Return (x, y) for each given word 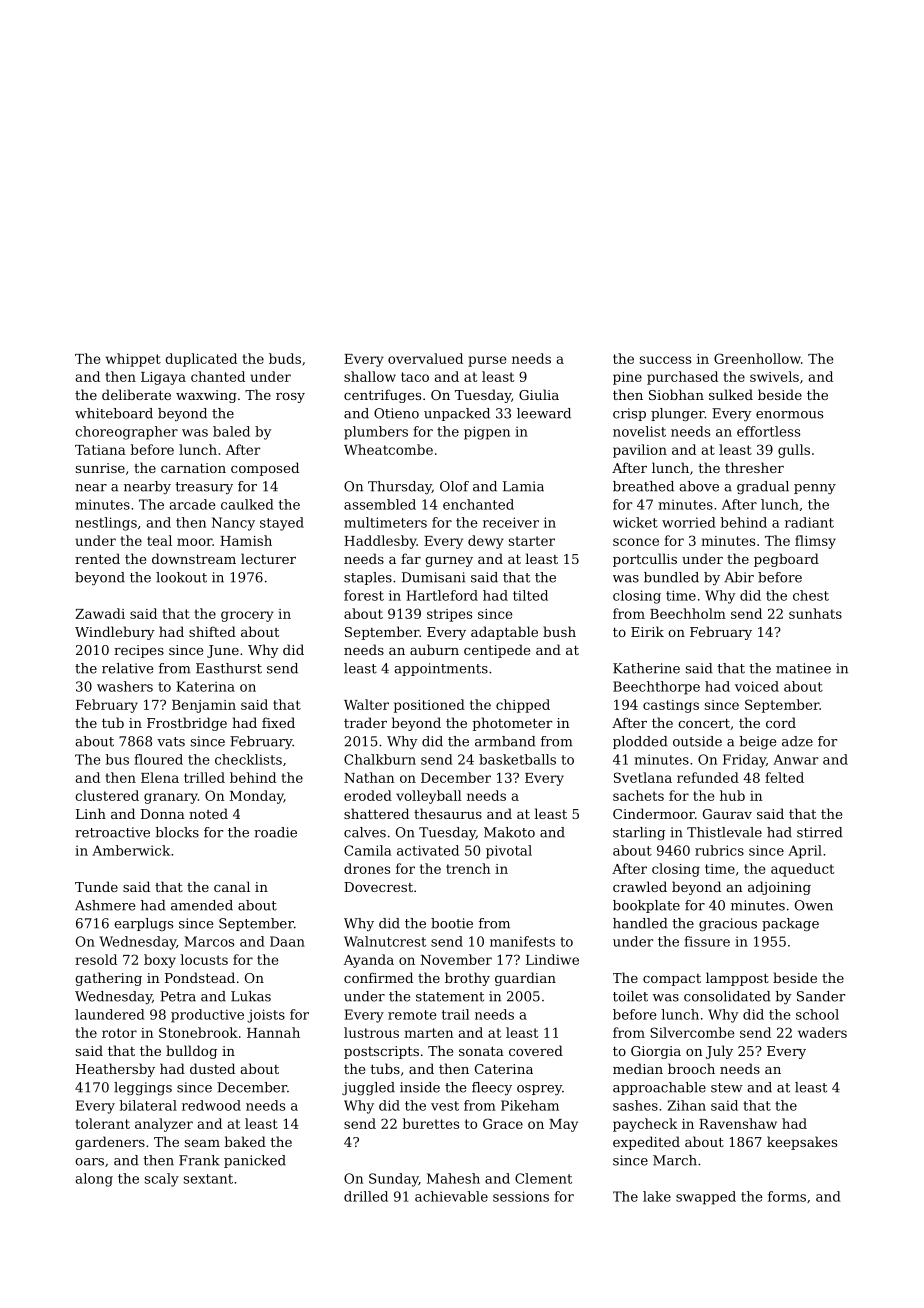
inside (420, 1087)
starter (532, 541)
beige (758, 742)
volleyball (429, 797)
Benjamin (204, 706)
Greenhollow (757, 358)
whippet (133, 360)
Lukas (251, 996)
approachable (659, 1088)
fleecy (492, 1088)
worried (689, 522)
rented (97, 558)
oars (89, 1162)
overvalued (425, 358)
